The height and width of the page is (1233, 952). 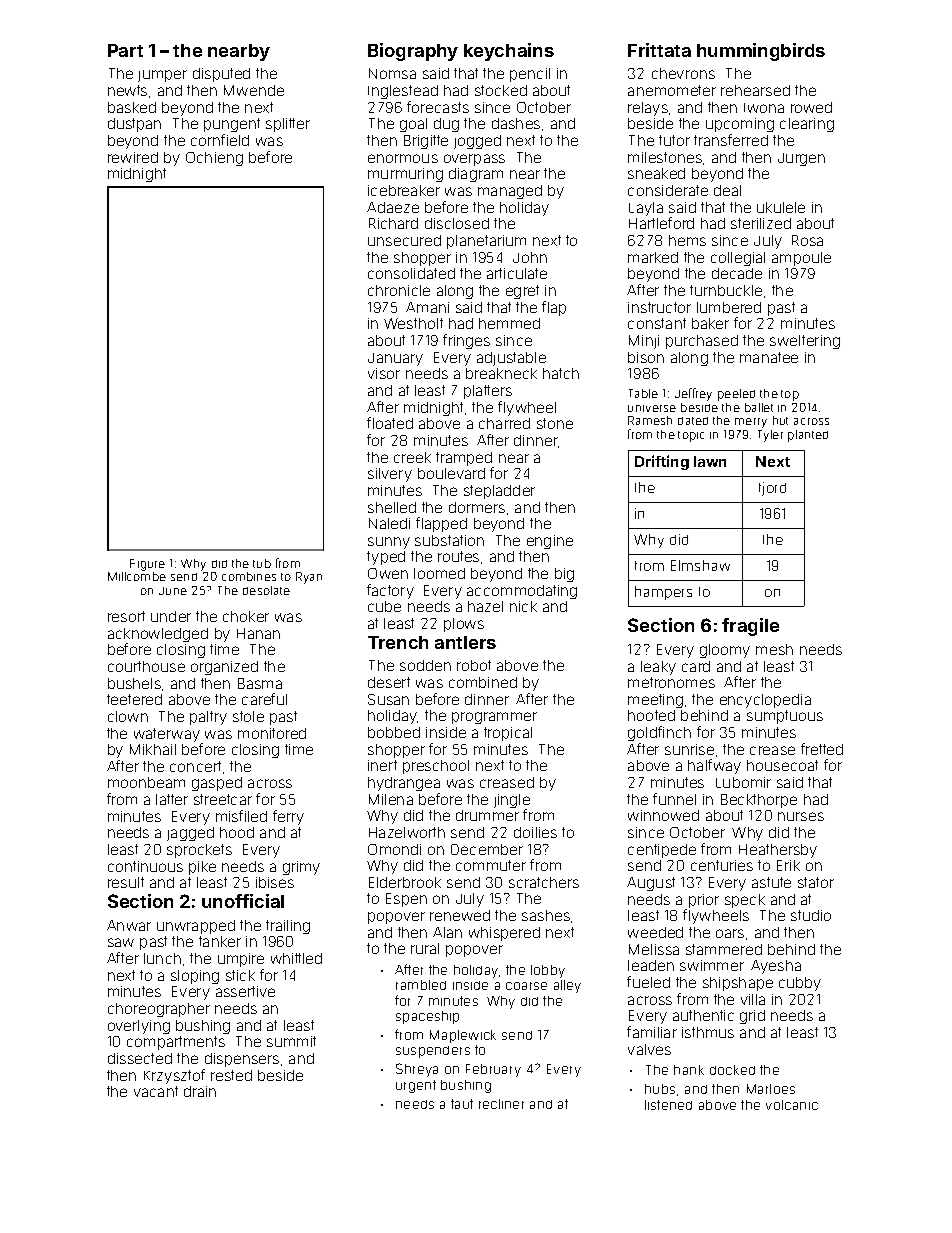 I want to click on upcoming, so click(x=740, y=125).
